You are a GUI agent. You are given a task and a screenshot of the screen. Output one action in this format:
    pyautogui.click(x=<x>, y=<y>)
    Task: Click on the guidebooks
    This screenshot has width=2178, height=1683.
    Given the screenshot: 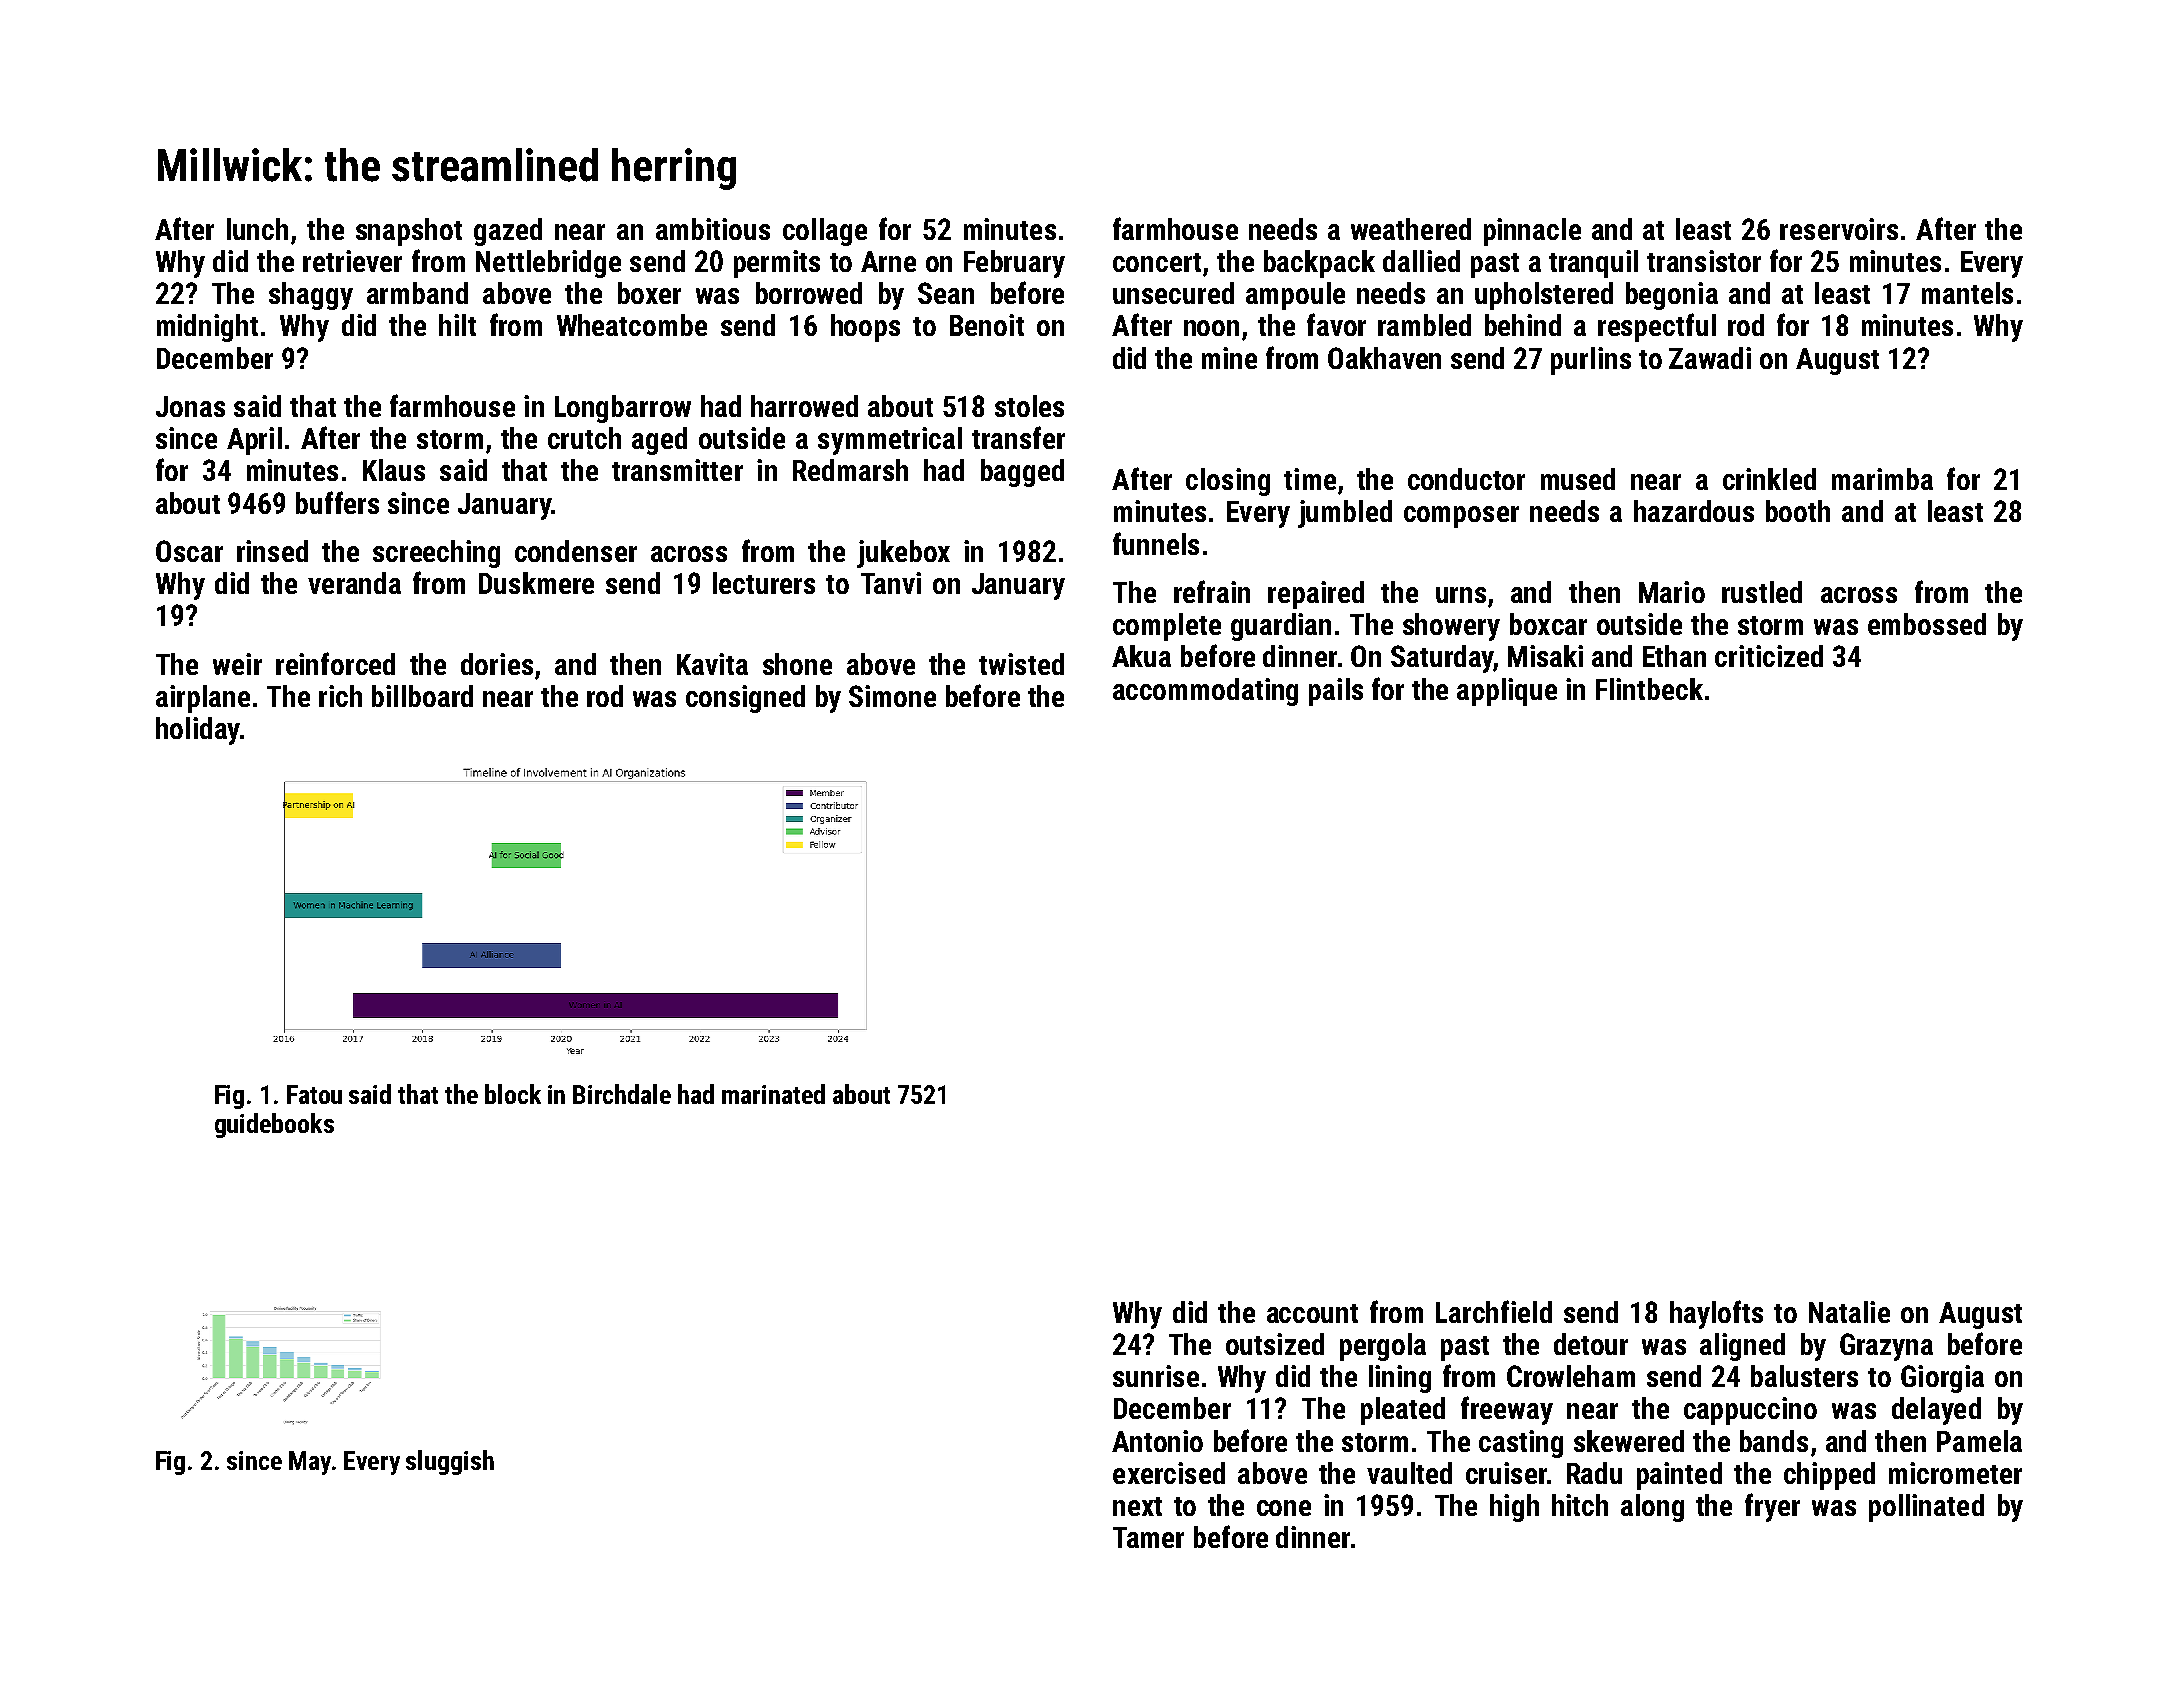 What is the action you would take?
    pyautogui.click(x=274, y=1125)
